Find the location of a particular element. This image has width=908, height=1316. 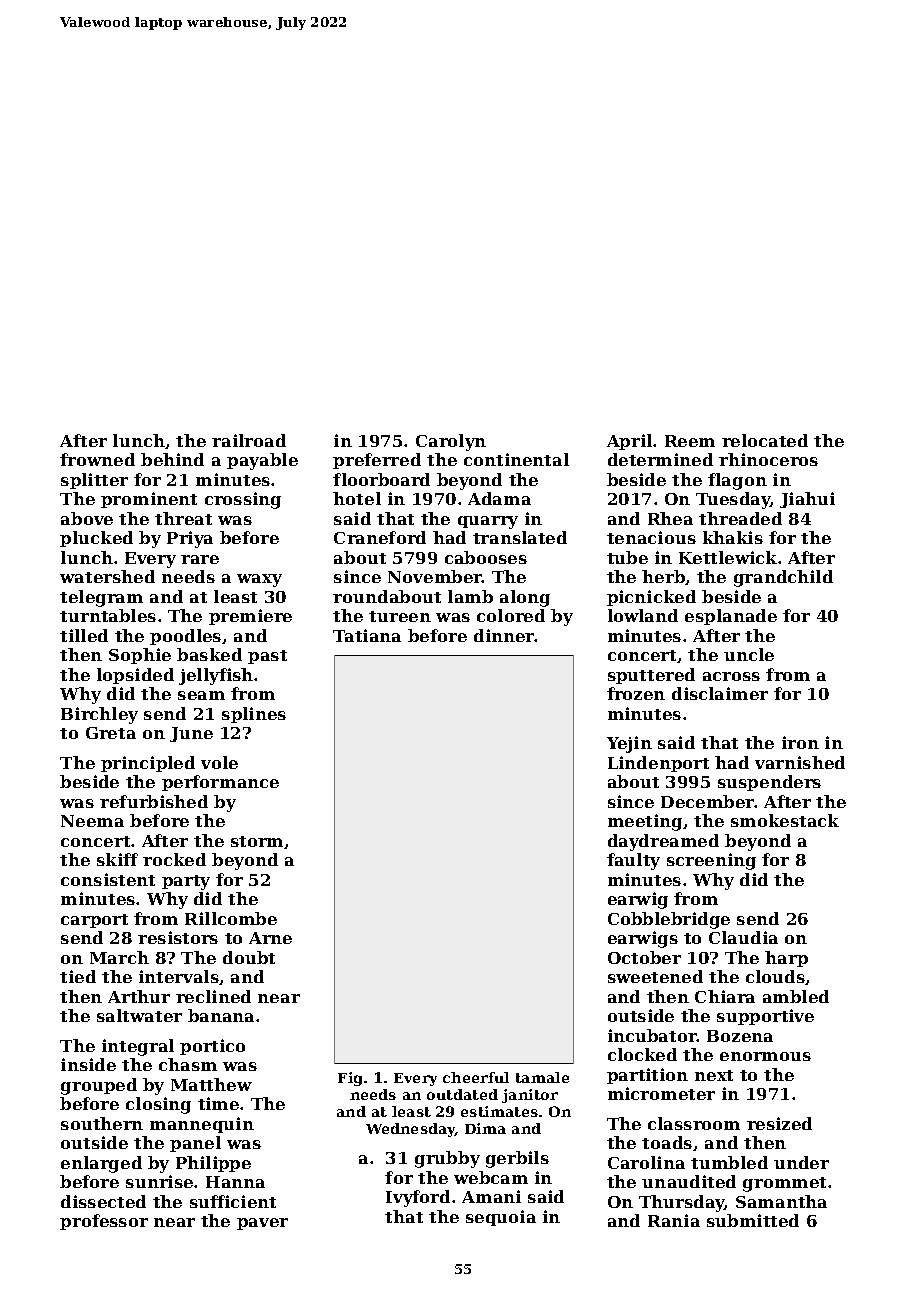

storm is located at coordinates (257, 841).
